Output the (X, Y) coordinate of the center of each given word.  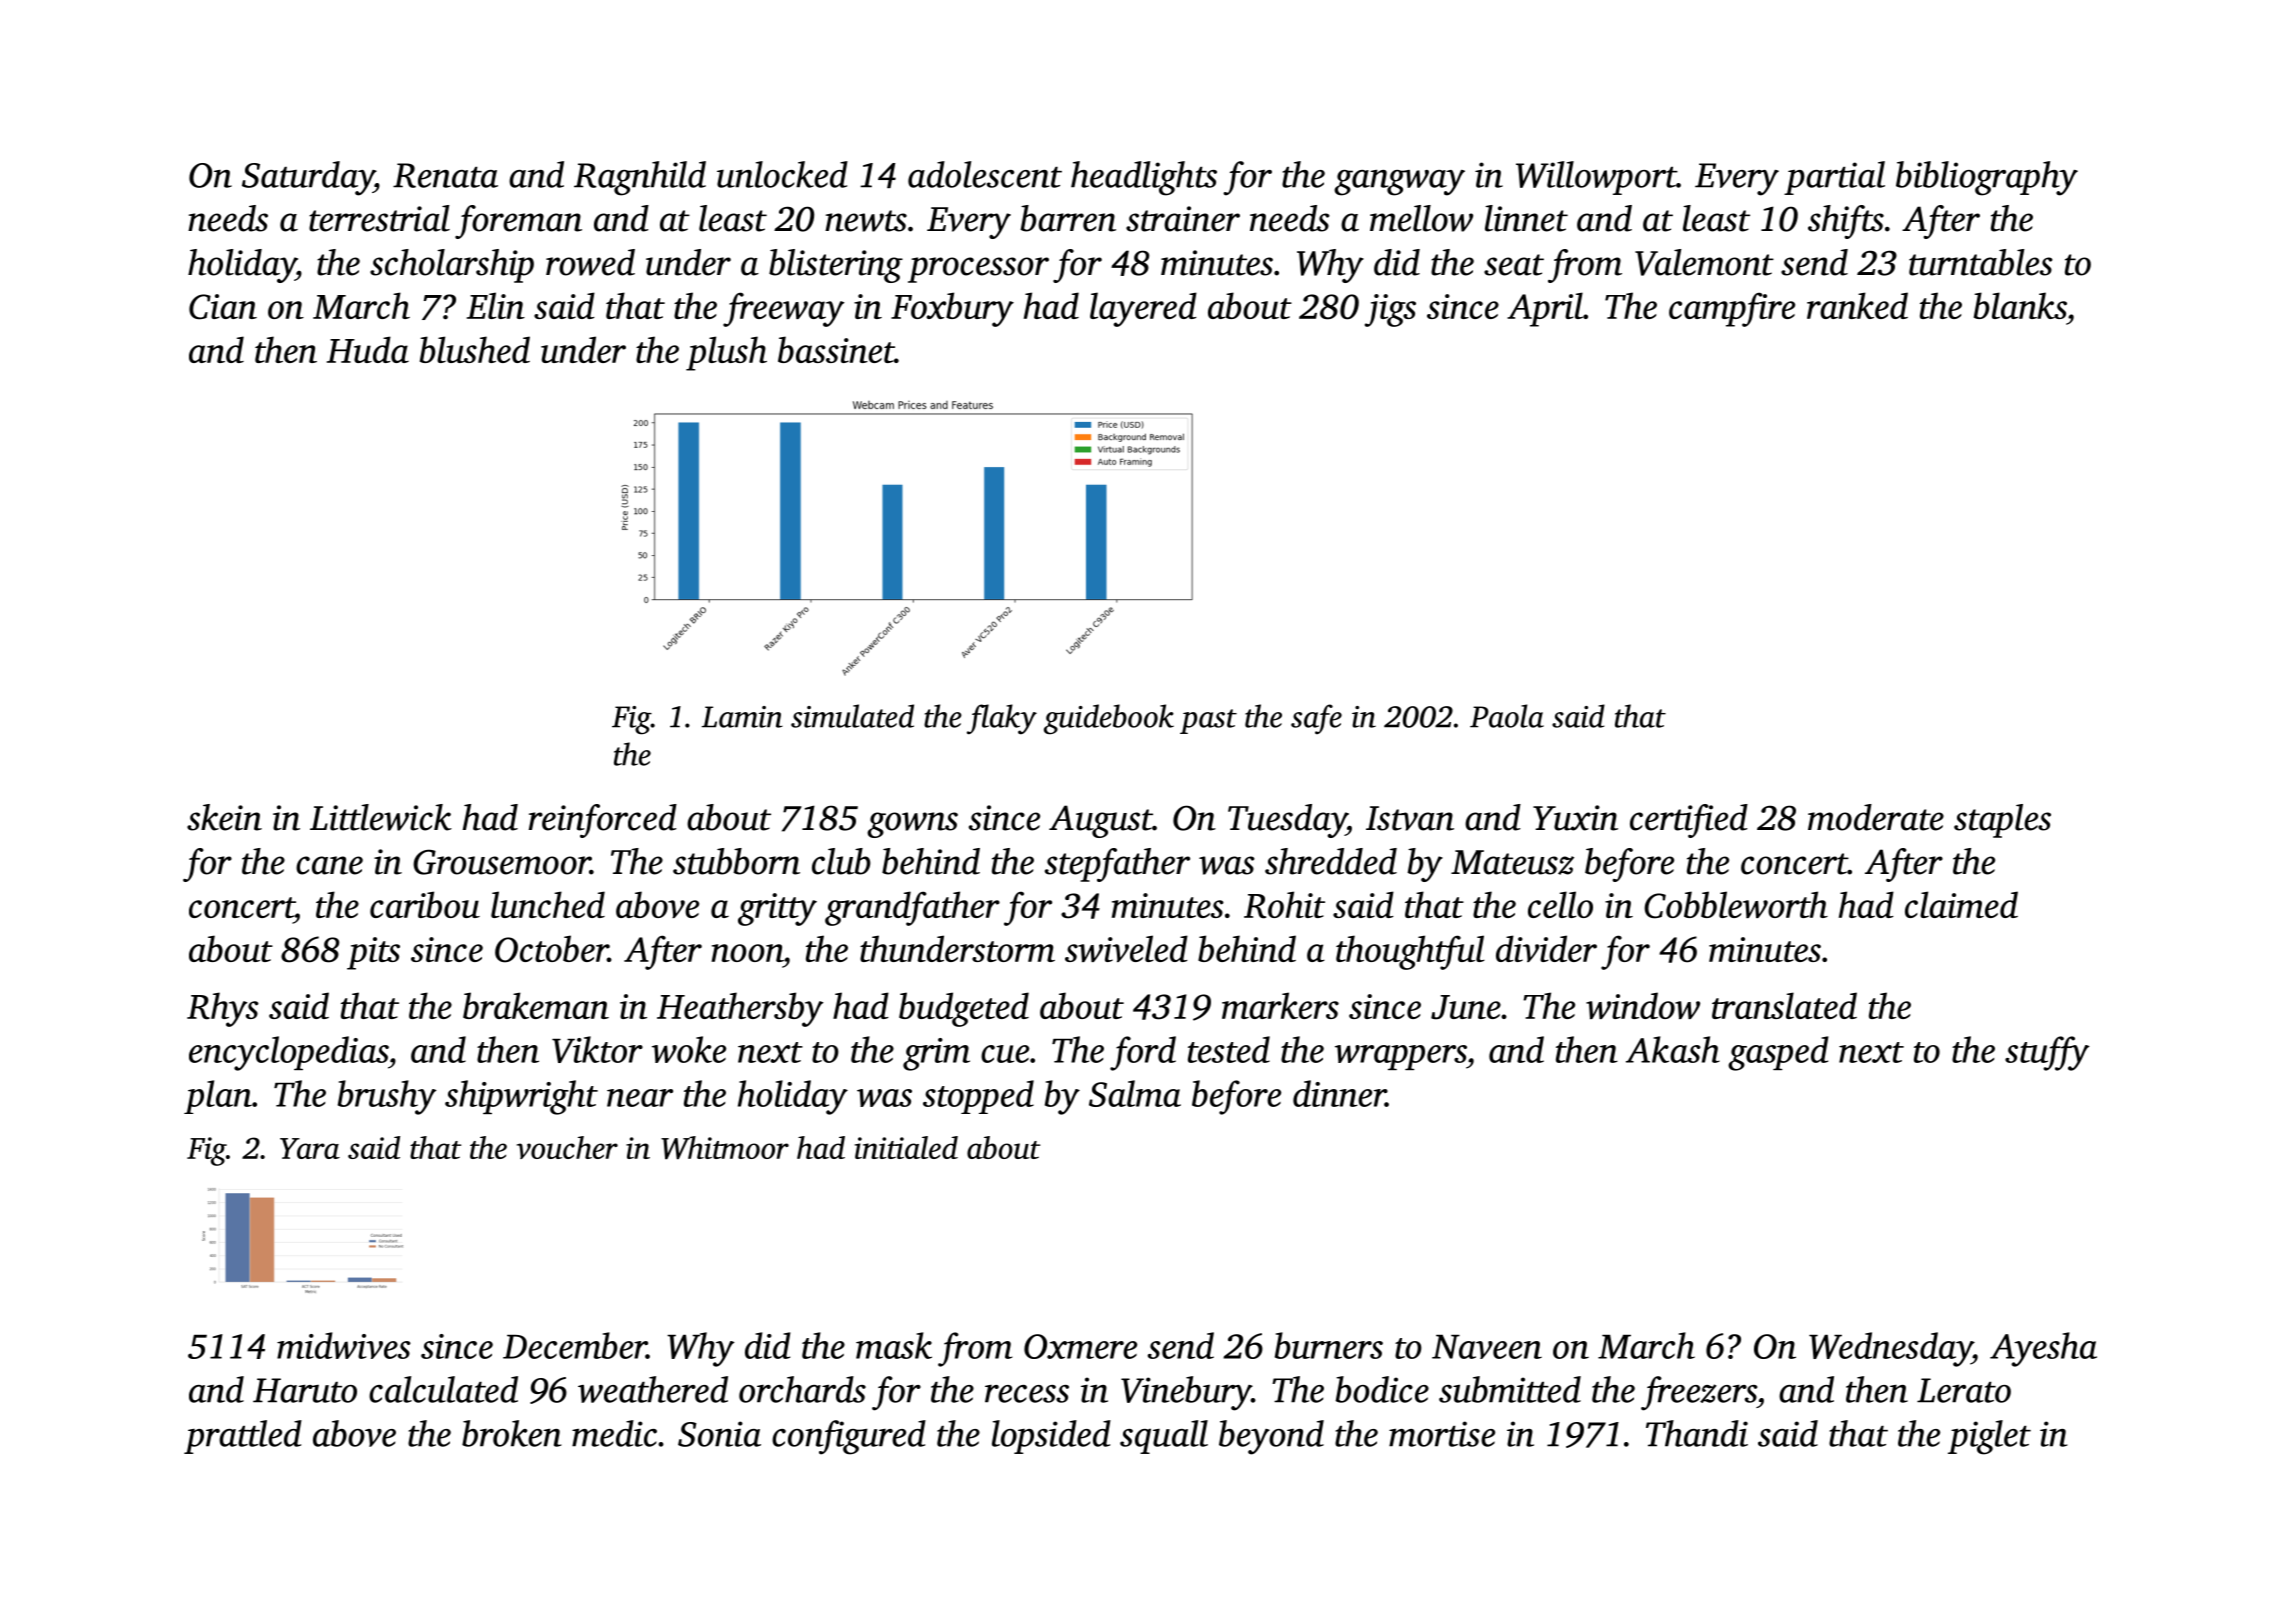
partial (1834, 178)
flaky (1002, 719)
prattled (243, 1437)
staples (2002, 821)
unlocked (782, 174)
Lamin (742, 717)
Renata (445, 175)
